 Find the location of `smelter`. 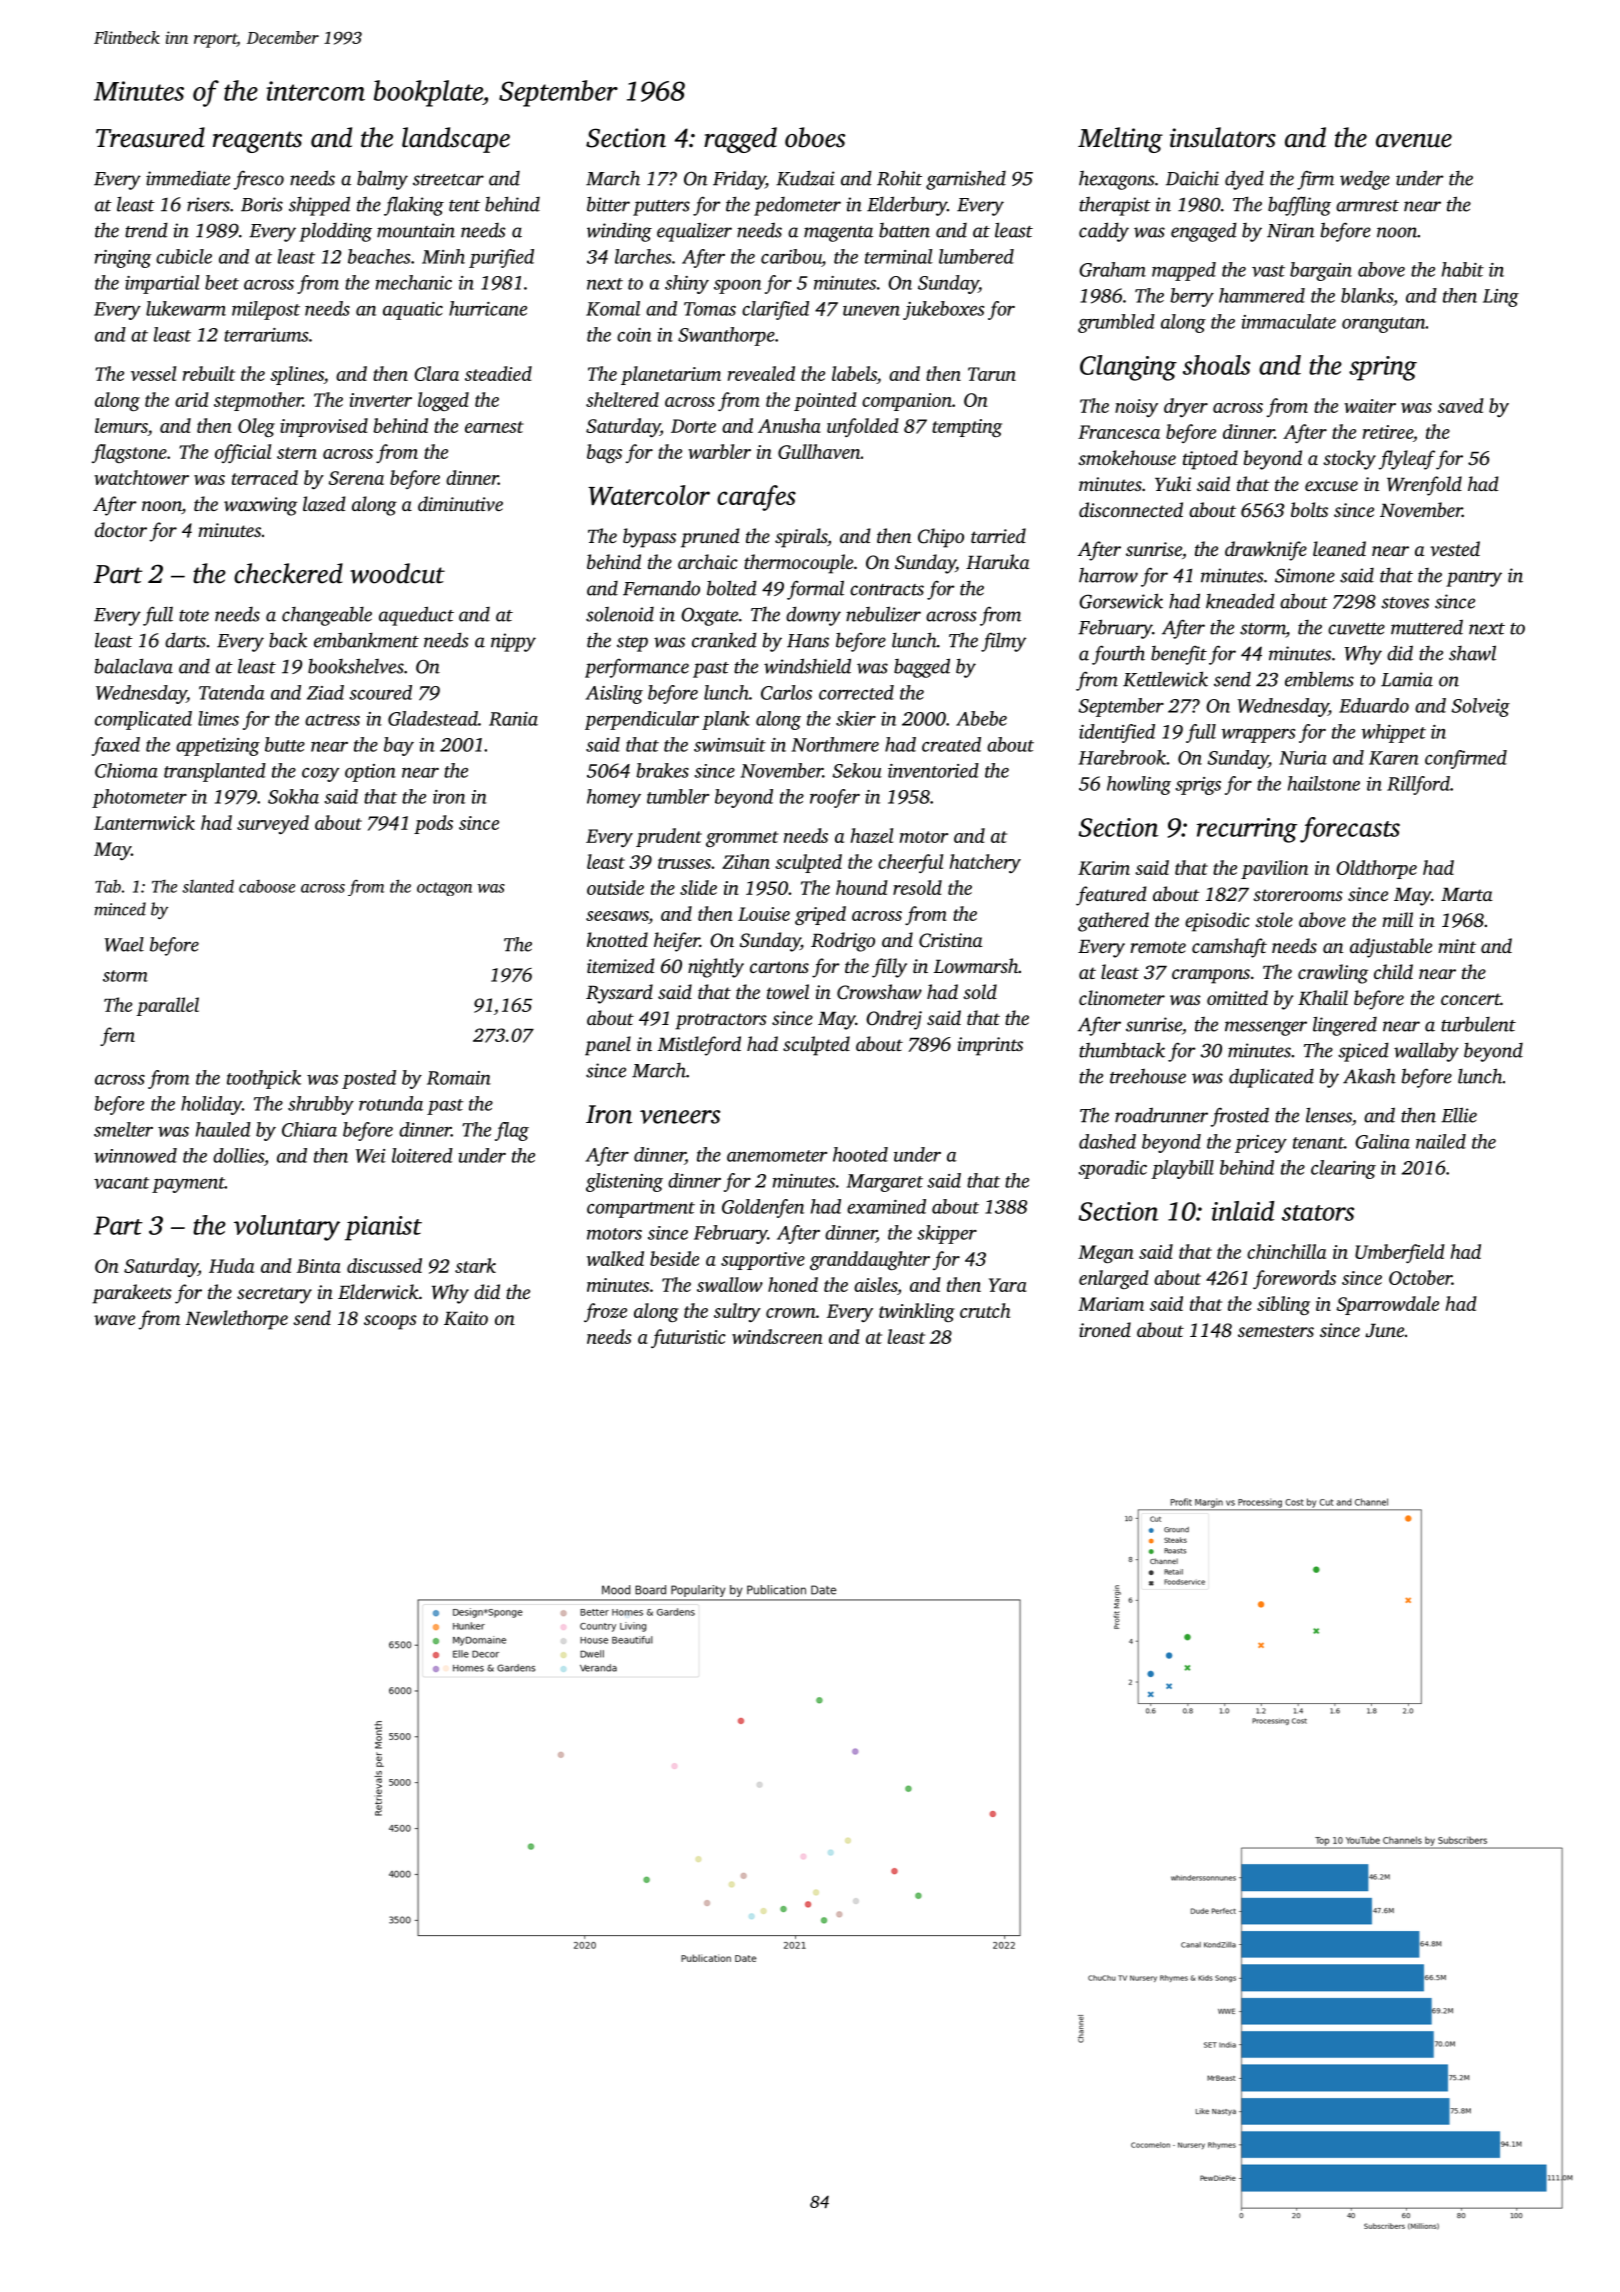

smelter is located at coordinates (123, 1129).
